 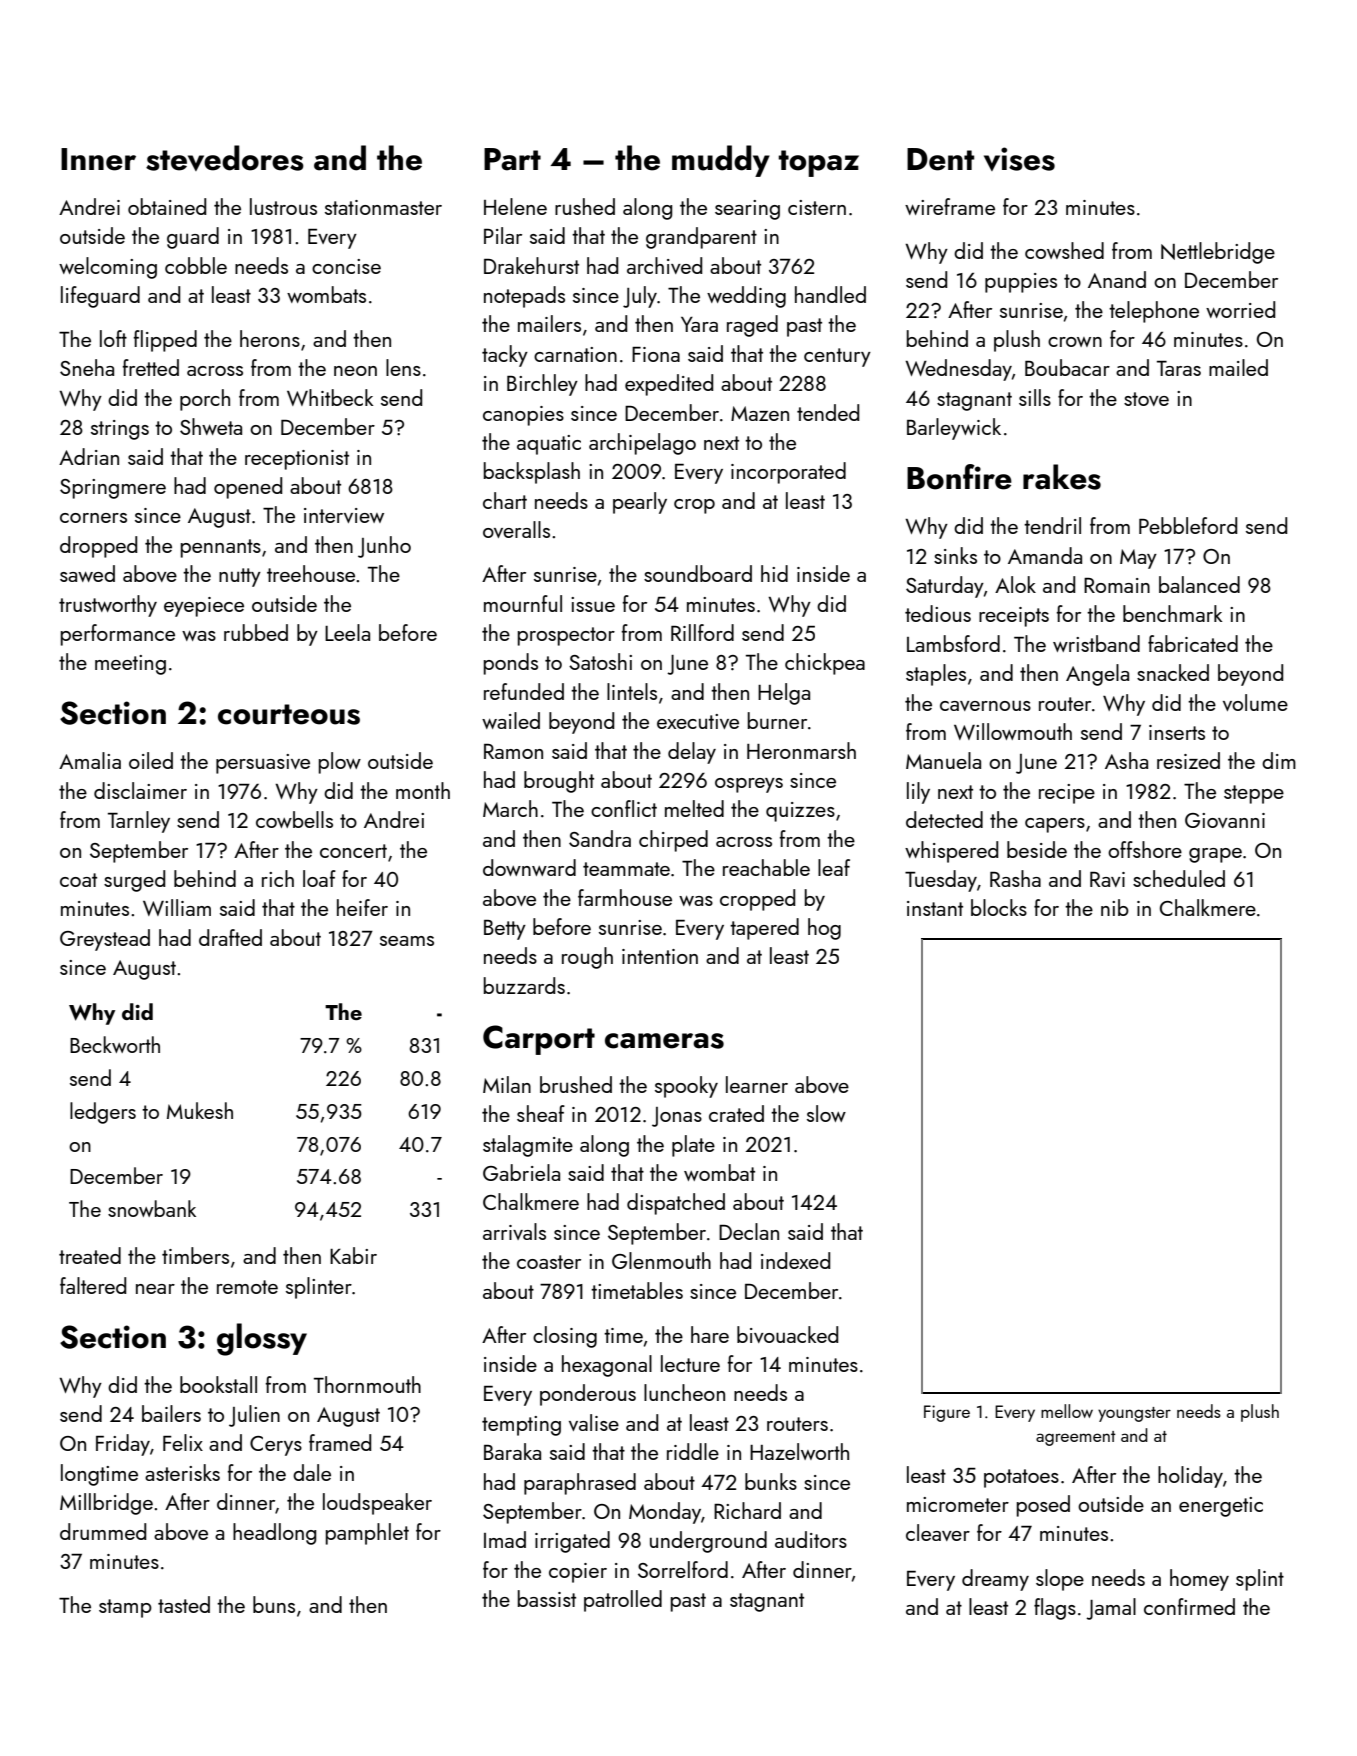 I want to click on Greystead, so click(x=105, y=940).
